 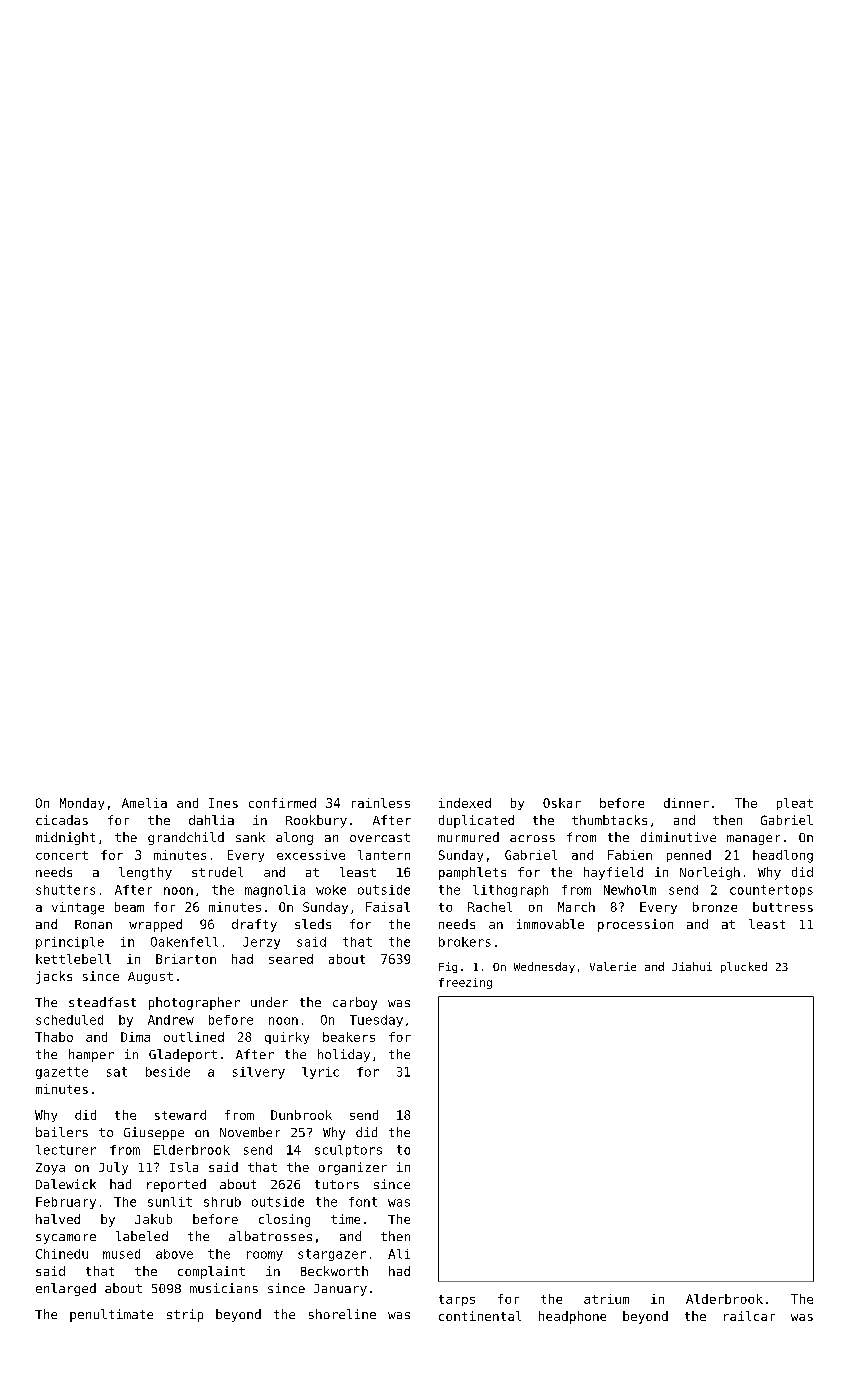 What do you see at coordinates (457, 1300) in the screenshot?
I see `tarps` at bounding box center [457, 1300].
